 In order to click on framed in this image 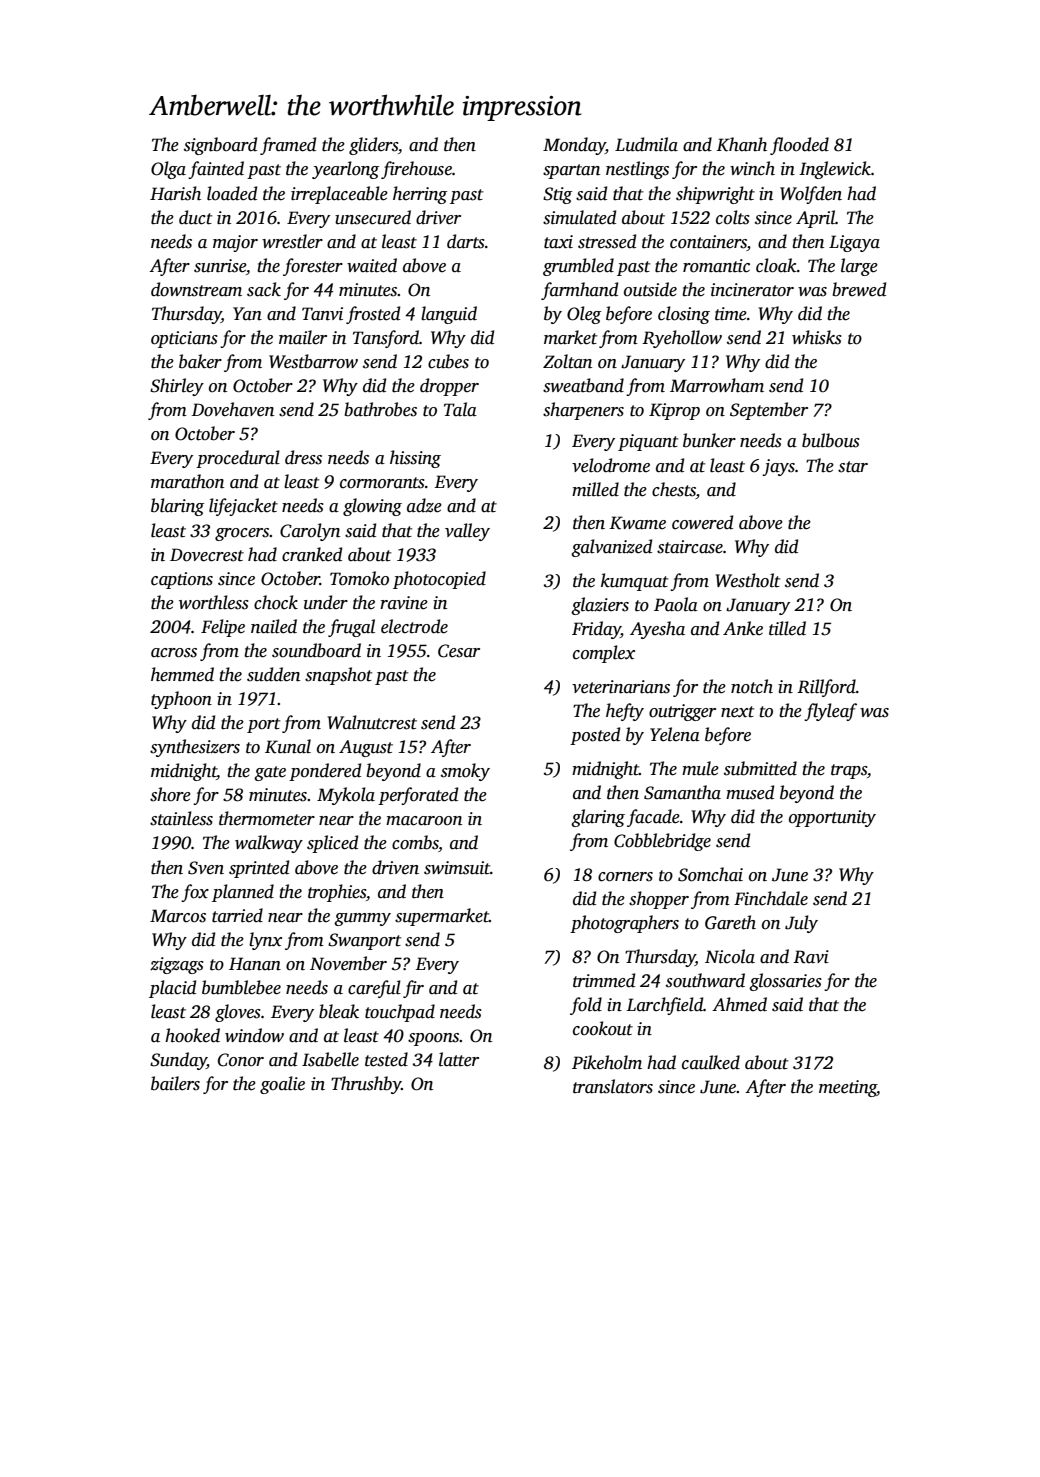, I will do `click(288, 146)`.
